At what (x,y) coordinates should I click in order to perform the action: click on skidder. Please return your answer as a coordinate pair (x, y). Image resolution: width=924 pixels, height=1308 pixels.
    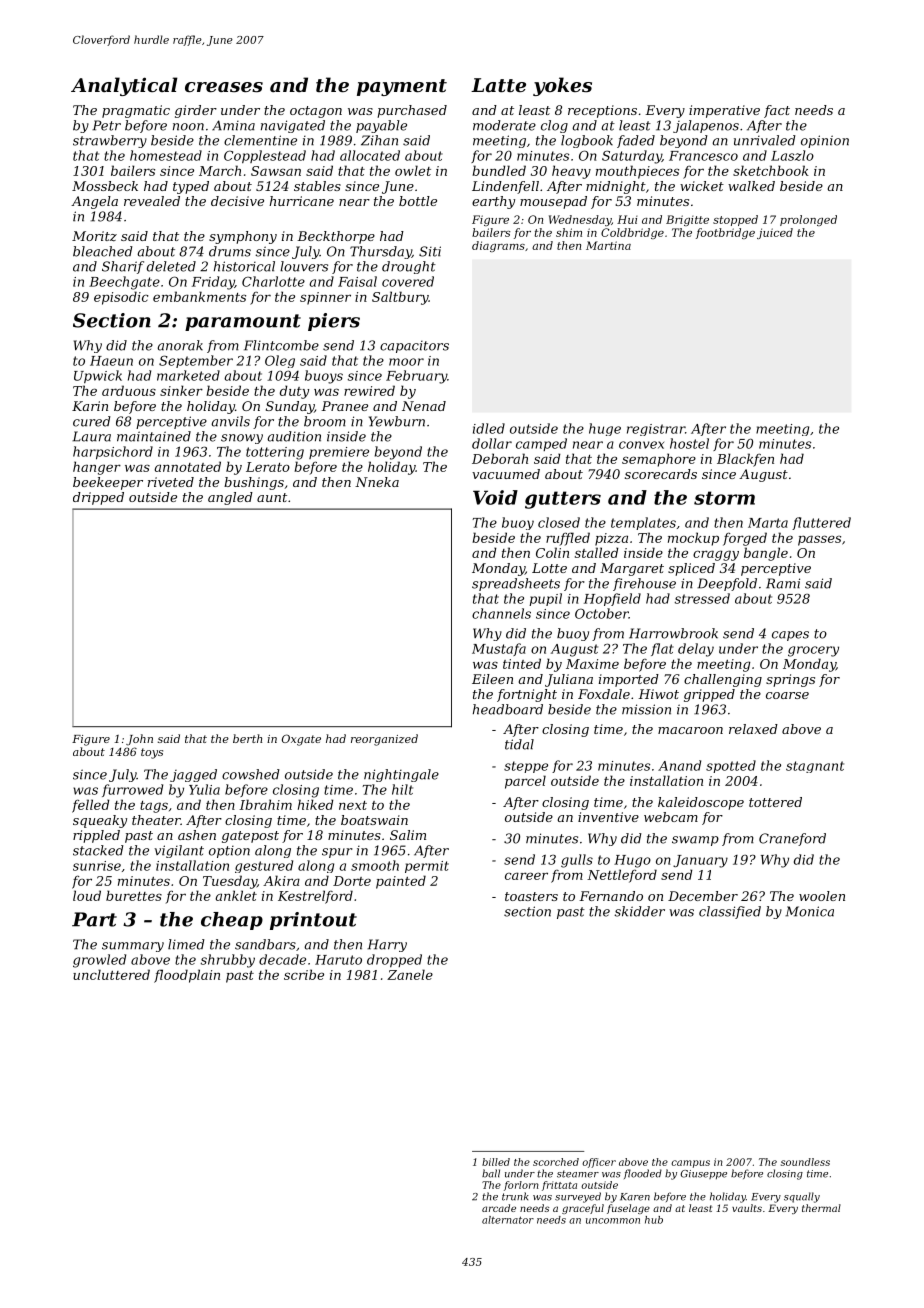
    Looking at the image, I should click on (639, 911).
